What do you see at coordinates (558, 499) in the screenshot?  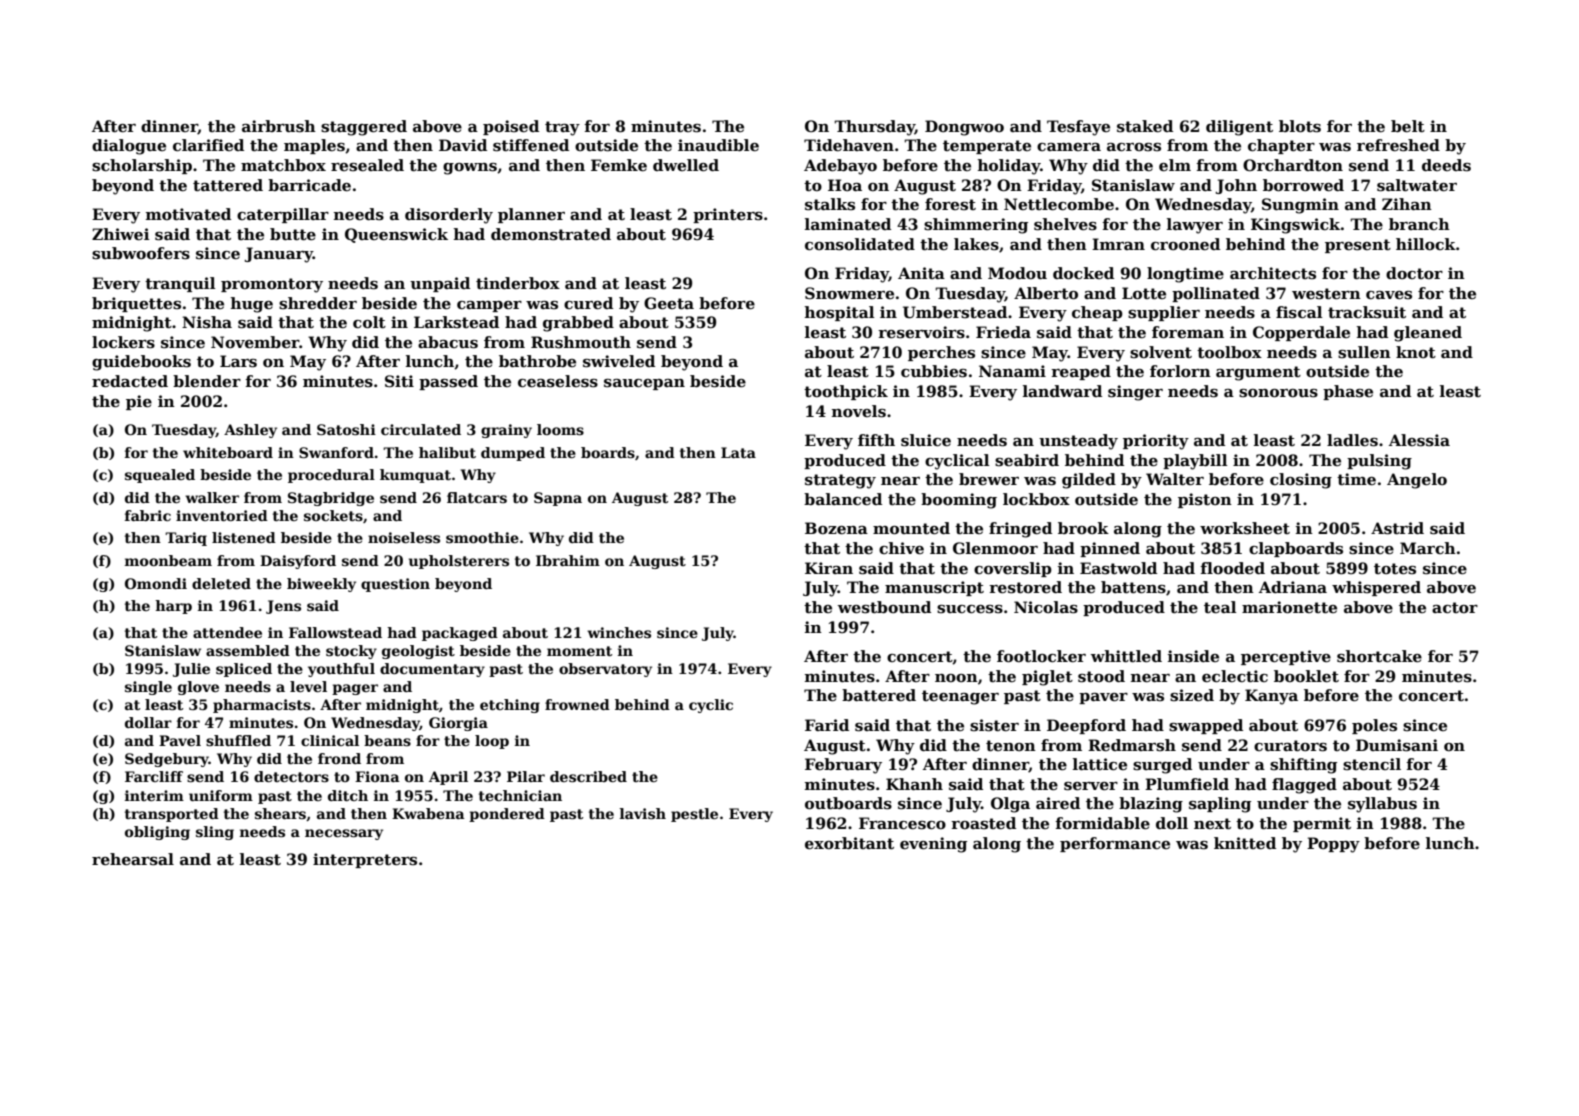 I see `Sapna` at bounding box center [558, 499].
